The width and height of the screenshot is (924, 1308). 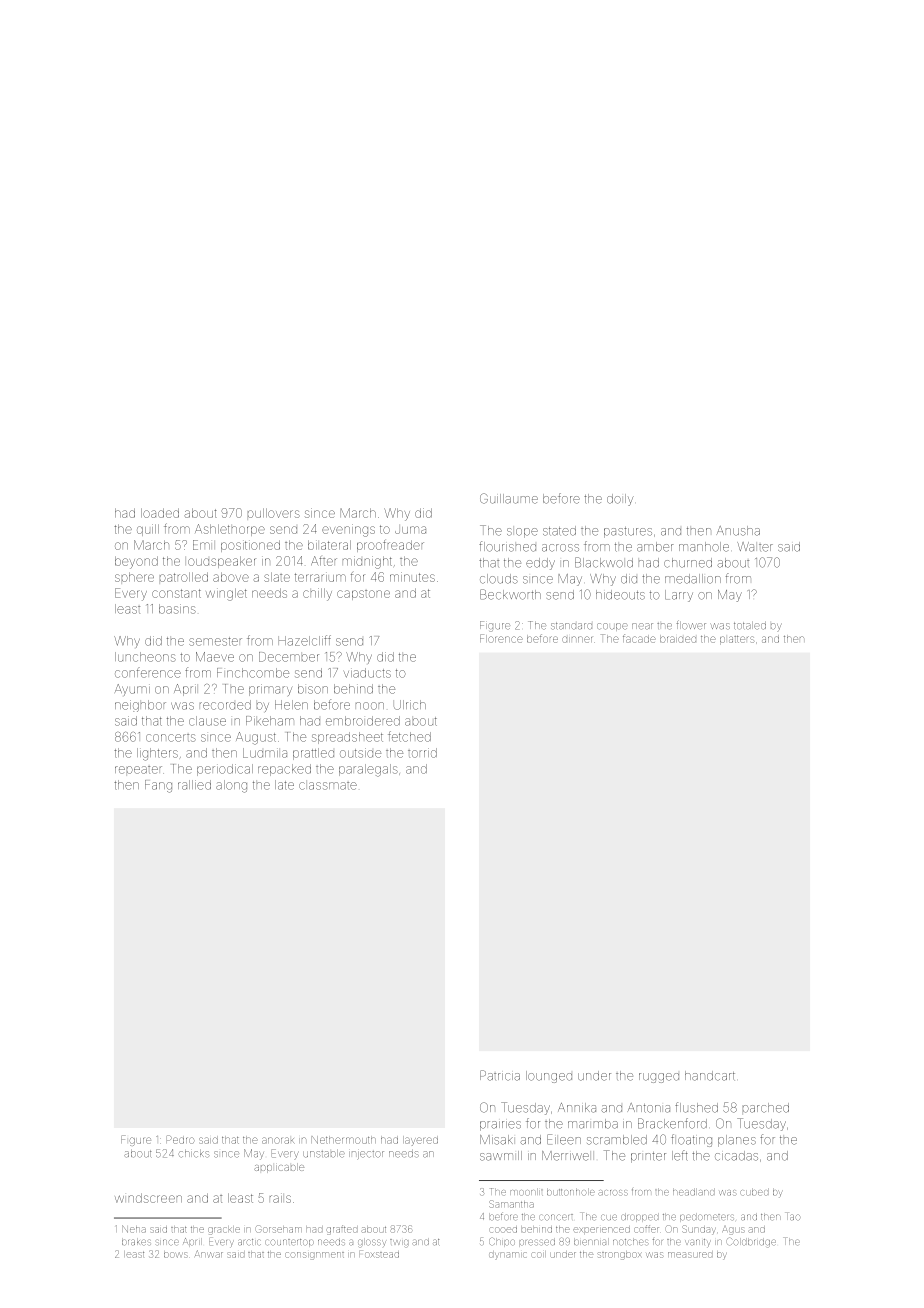 What do you see at coordinates (138, 770) in the screenshot?
I see `repeater` at bounding box center [138, 770].
